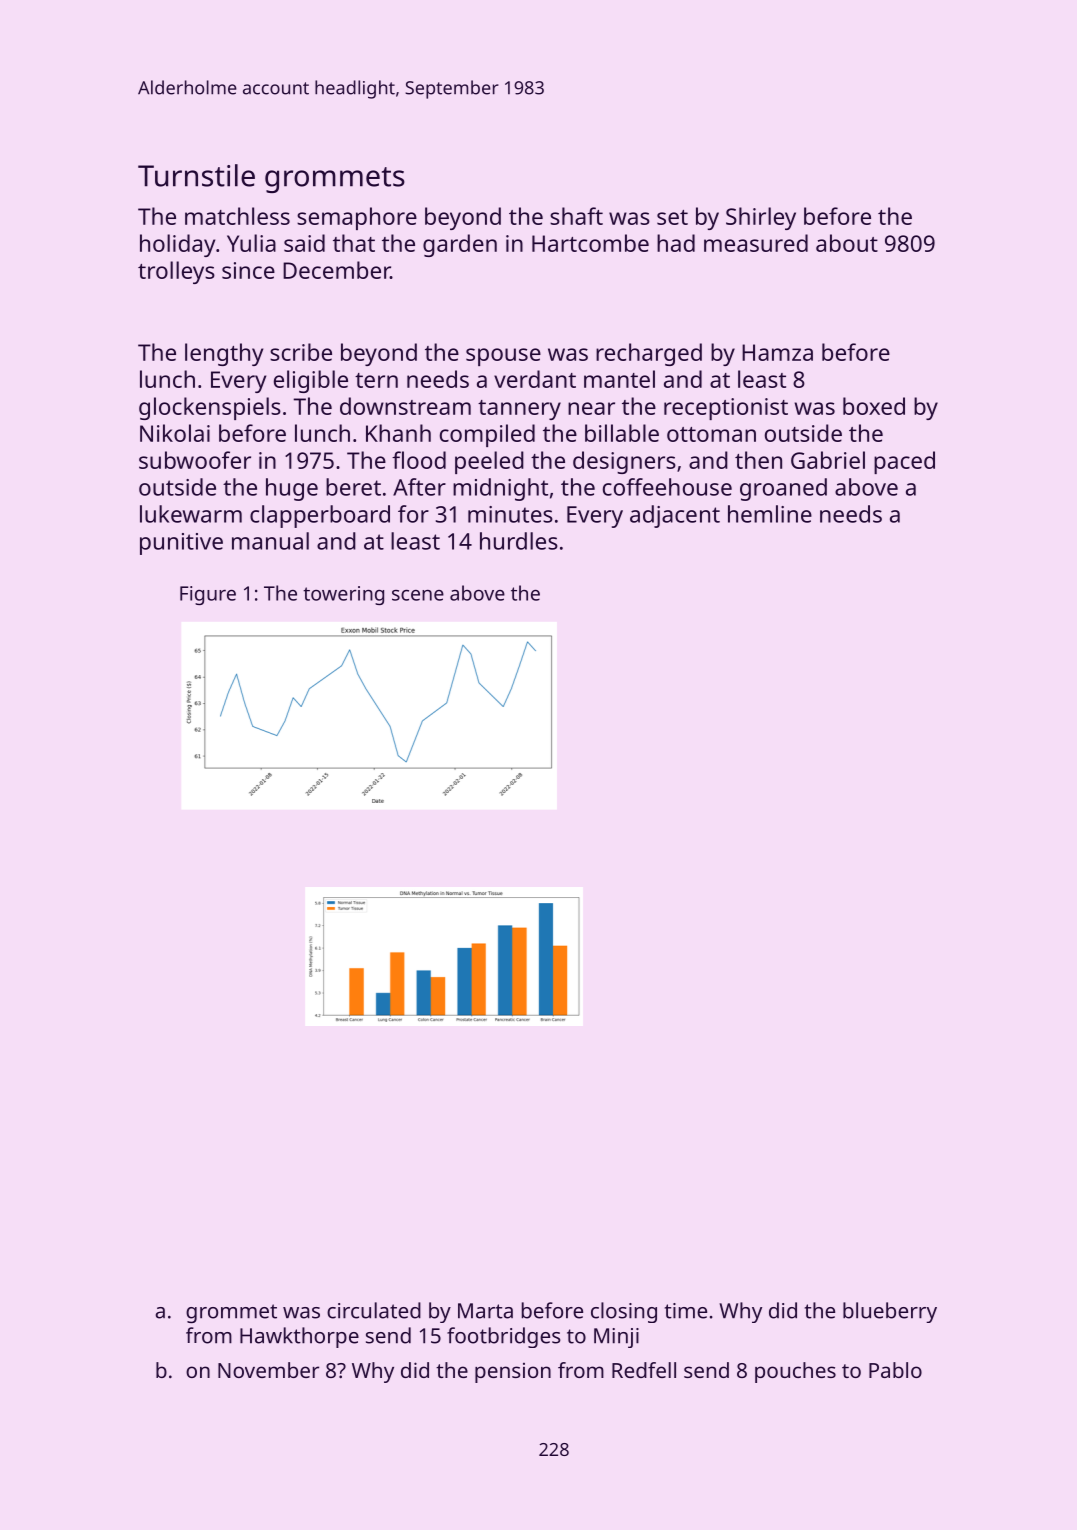  What do you see at coordinates (895, 1370) in the image?
I see `Pablo` at bounding box center [895, 1370].
